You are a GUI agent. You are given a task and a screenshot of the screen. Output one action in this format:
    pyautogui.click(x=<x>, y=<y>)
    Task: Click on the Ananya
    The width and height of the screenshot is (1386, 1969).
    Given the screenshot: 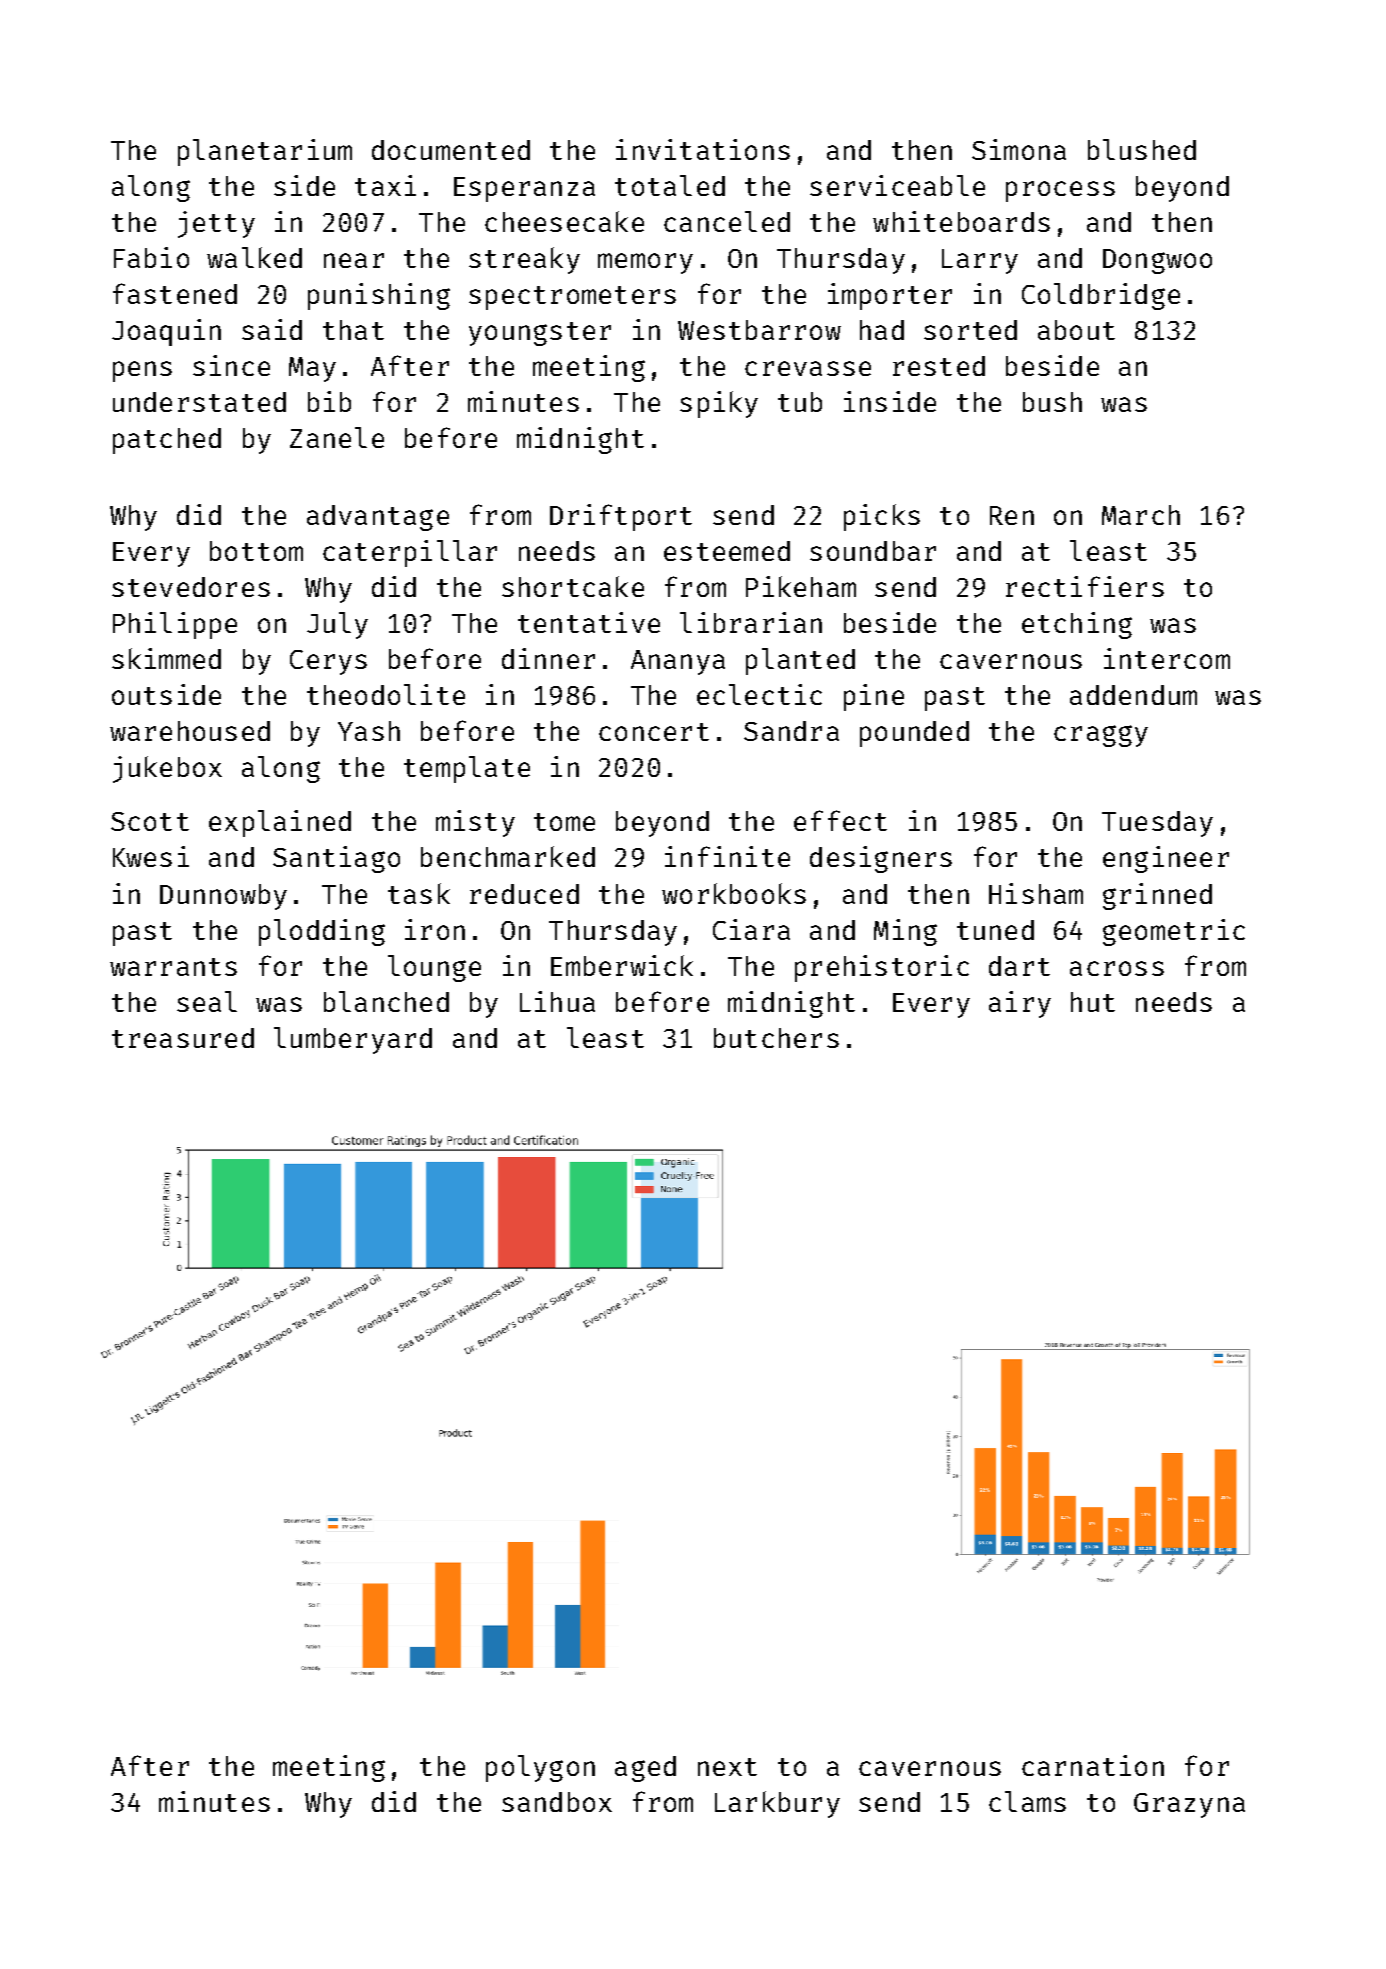 What is the action you would take?
    pyautogui.click(x=678, y=662)
